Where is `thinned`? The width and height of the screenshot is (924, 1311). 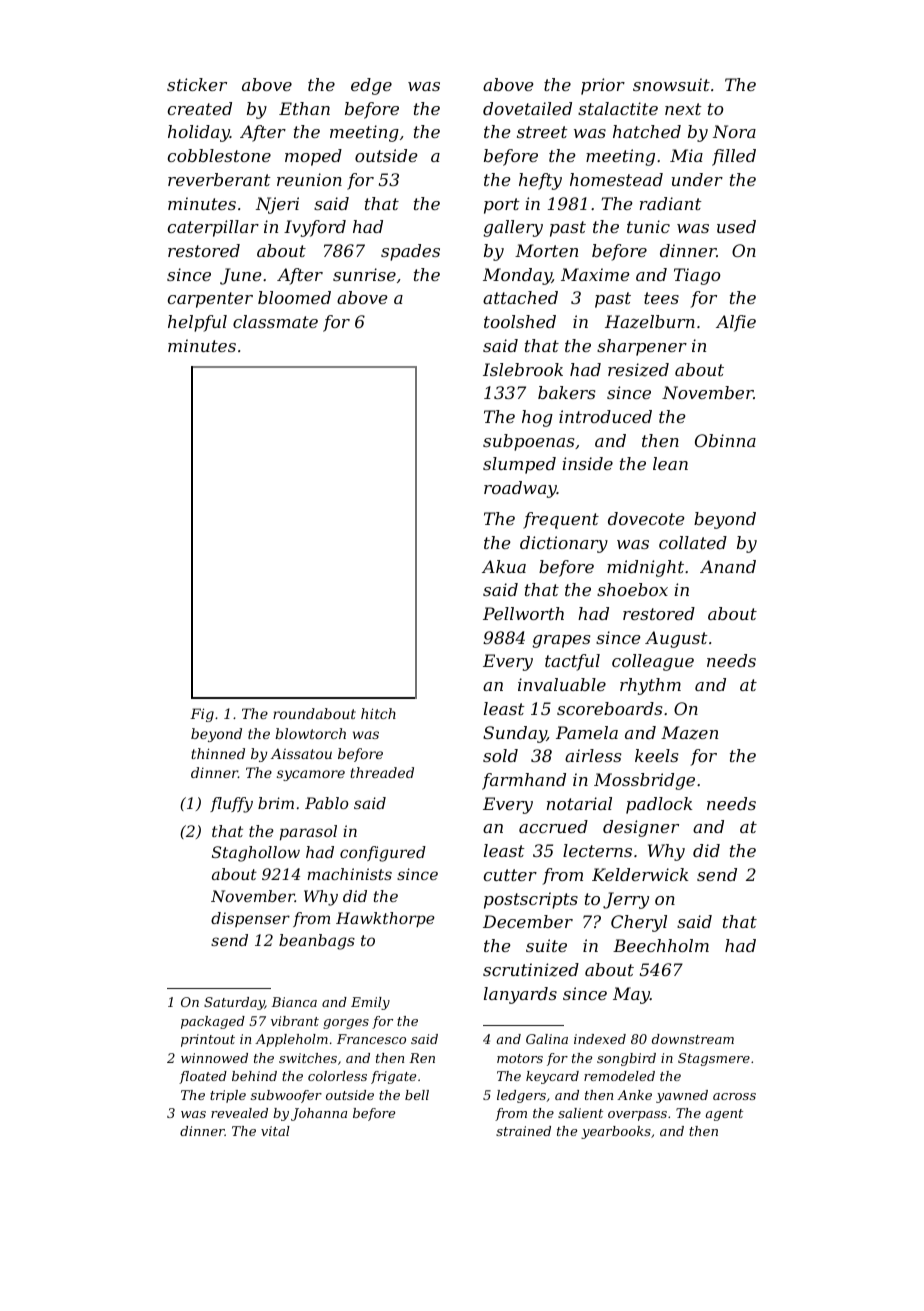 thinned is located at coordinates (218, 753).
